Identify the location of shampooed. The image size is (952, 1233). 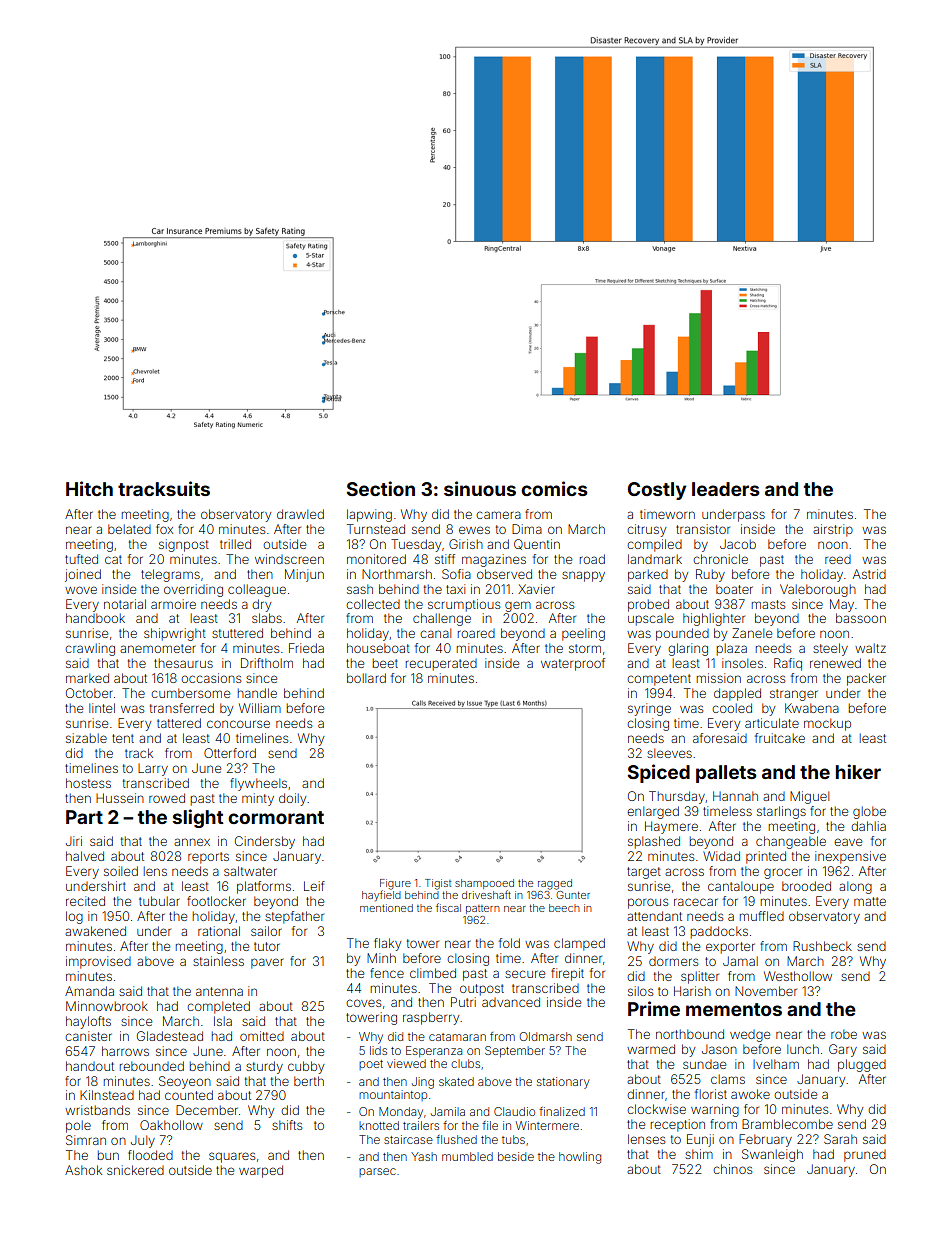
(484, 884).
